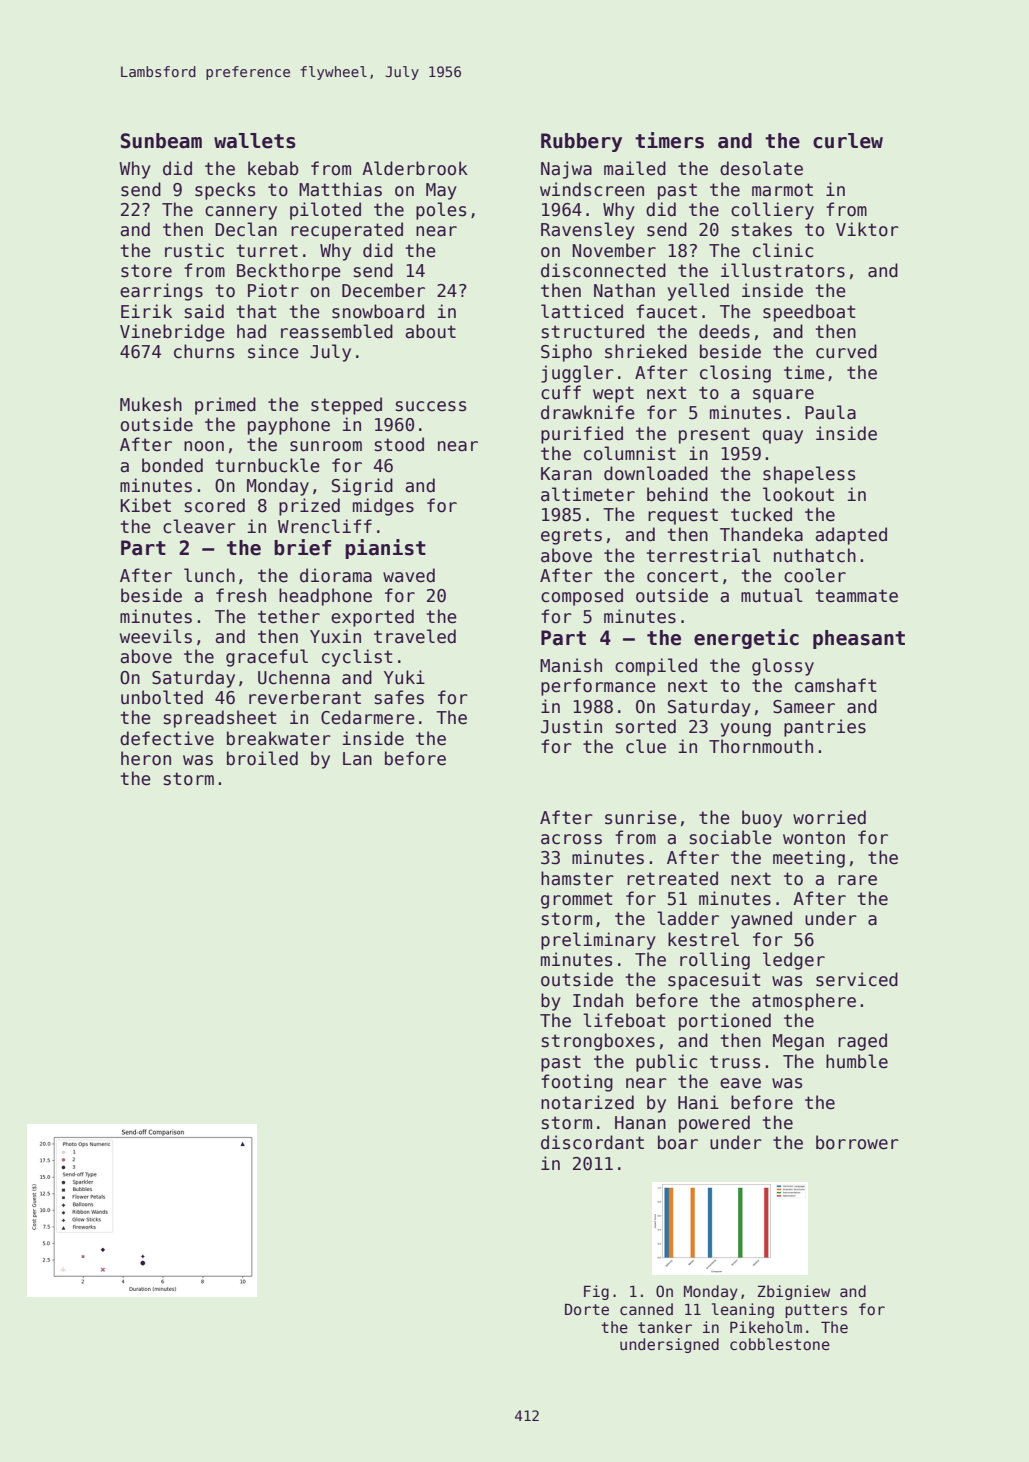  I want to click on strongboxes, so click(598, 1042).
